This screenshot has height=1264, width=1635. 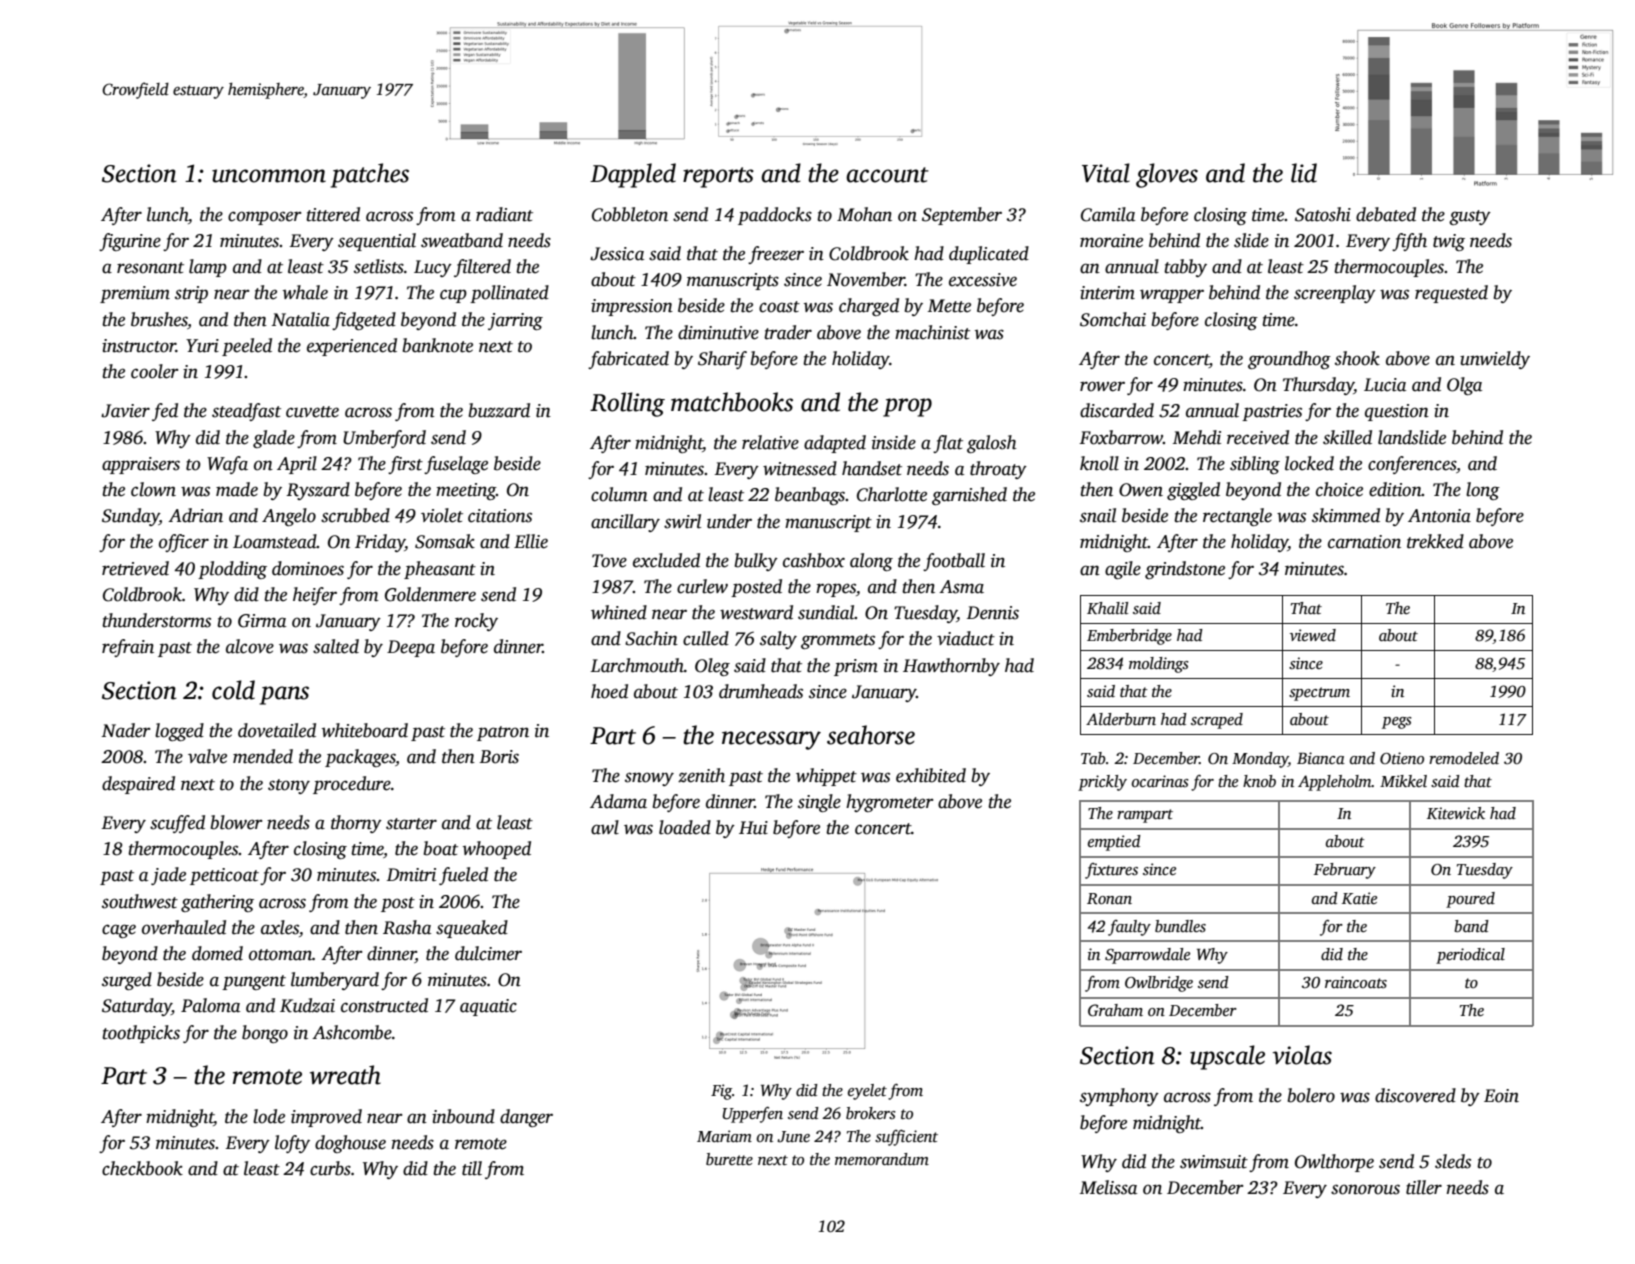 What do you see at coordinates (1121, 719) in the screenshot?
I see `Alderburn` at bounding box center [1121, 719].
